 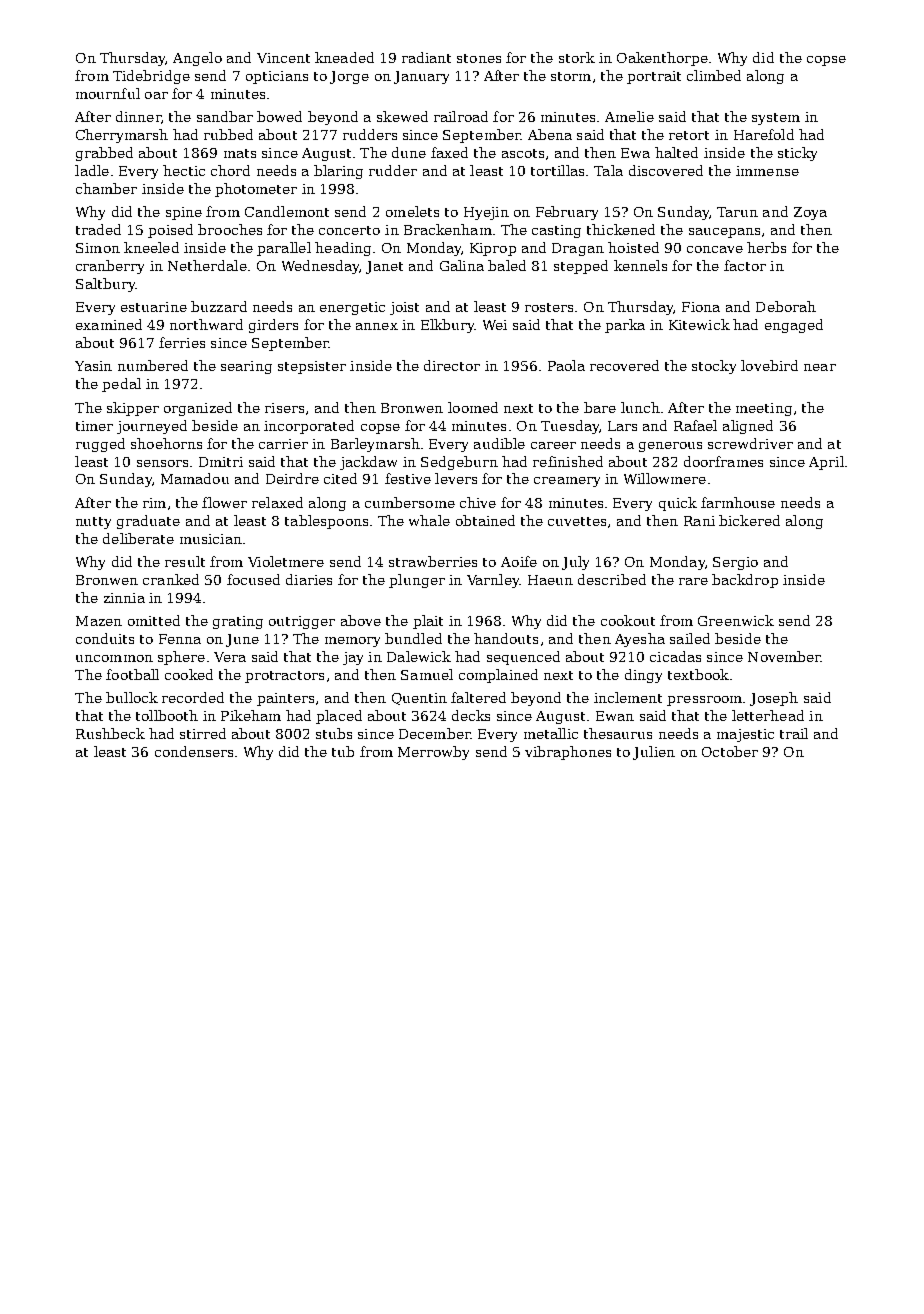 What do you see at coordinates (699, 324) in the screenshot?
I see `Kitewick` at bounding box center [699, 324].
